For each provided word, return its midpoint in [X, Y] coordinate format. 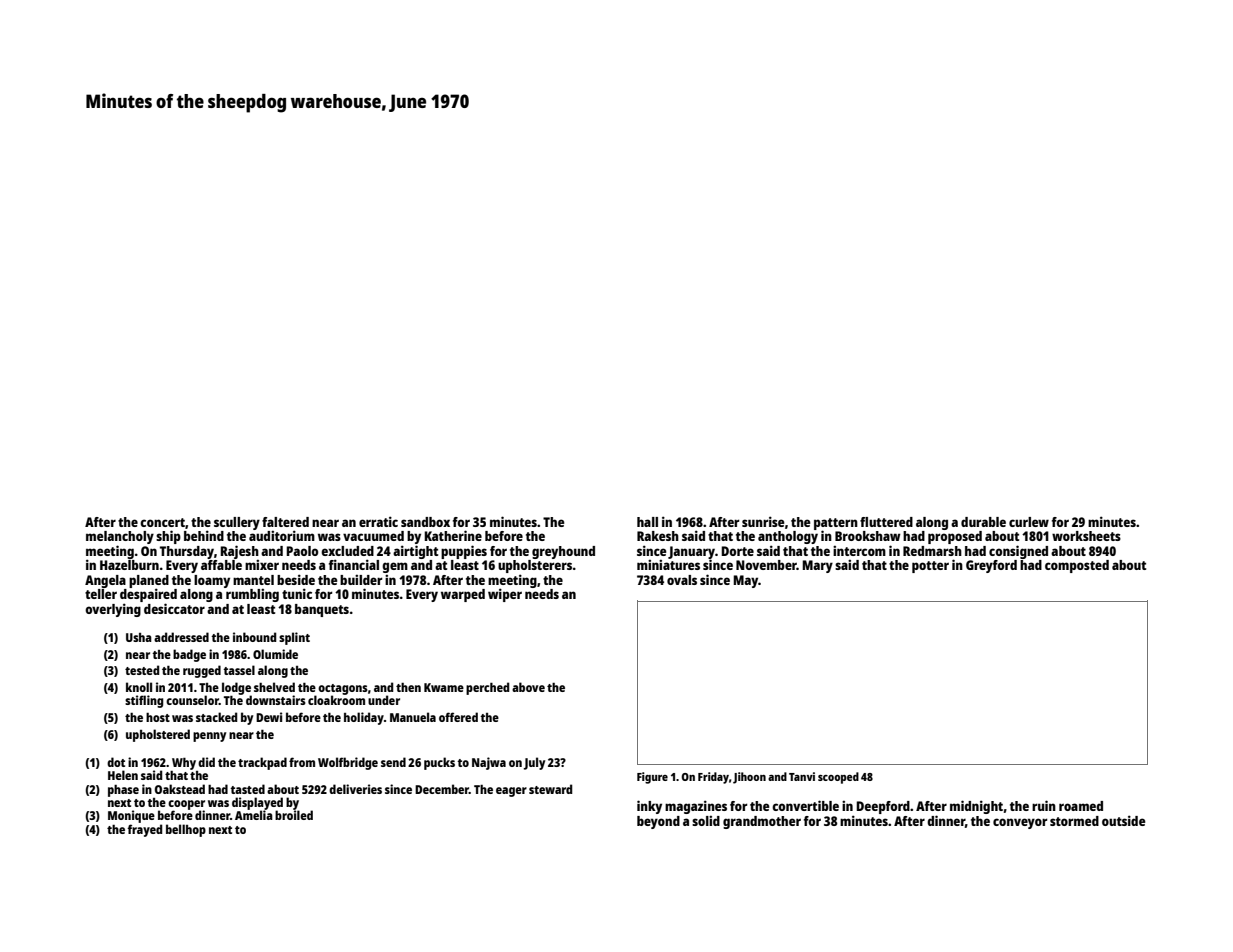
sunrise [763, 521]
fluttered [886, 522]
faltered [285, 522]
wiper [505, 595]
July [534, 763]
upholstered [158, 735]
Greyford [991, 566]
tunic [297, 593]
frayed [144, 830]
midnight [976, 807]
